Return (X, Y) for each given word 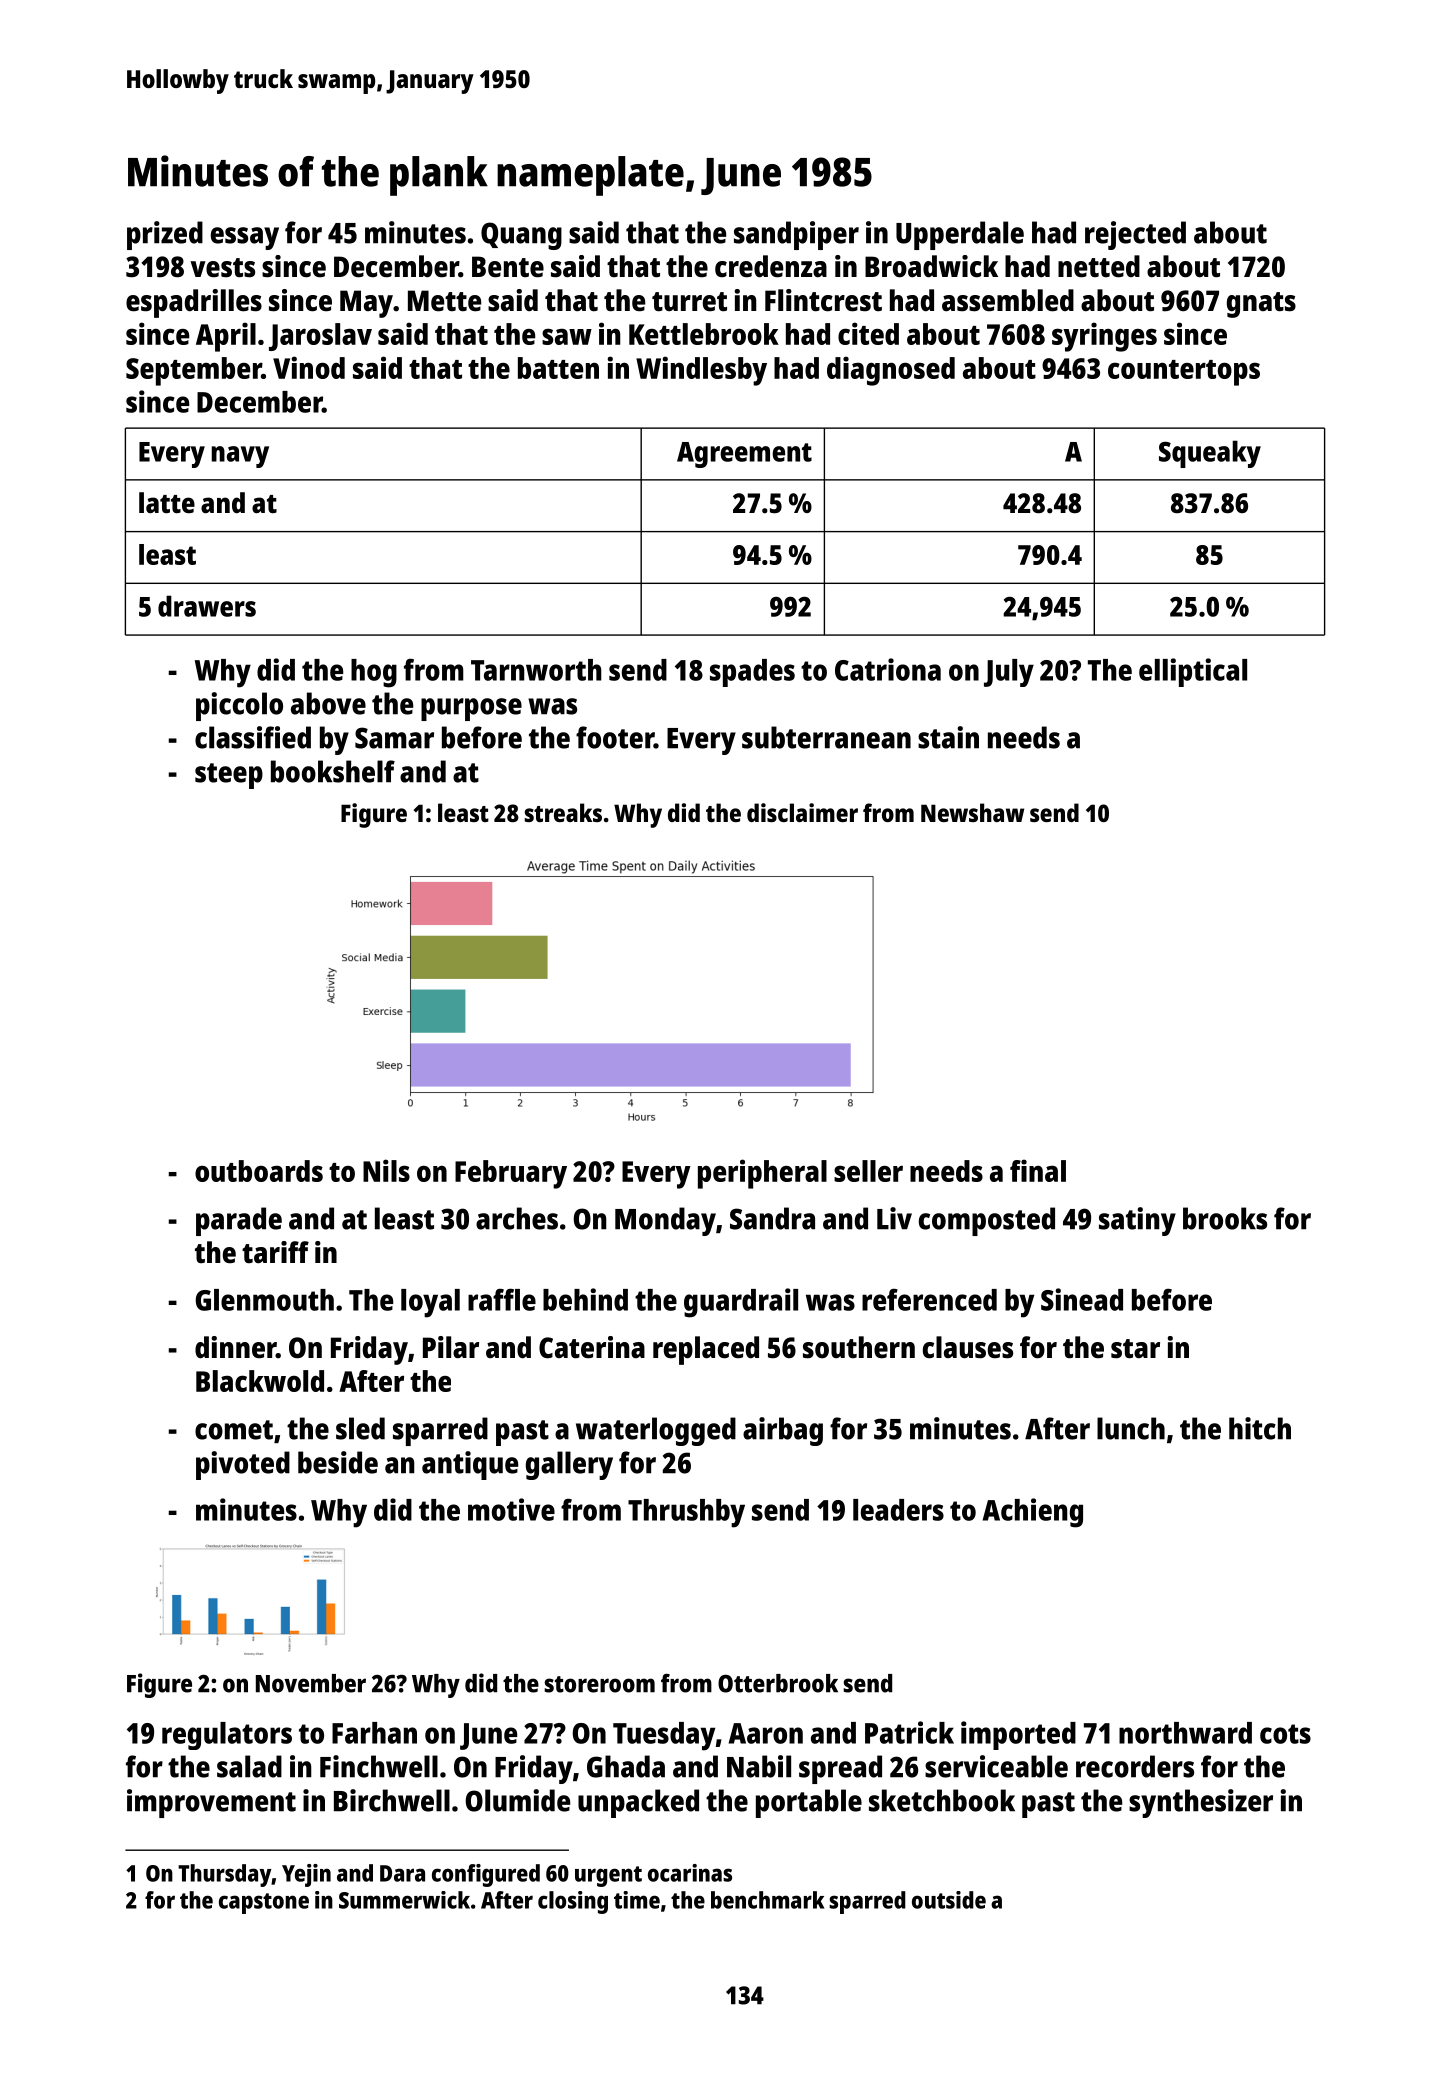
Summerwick (404, 1900)
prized (165, 235)
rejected (1135, 235)
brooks (1225, 1218)
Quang (521, 236)
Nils (386, 1170)
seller (868, 1171)
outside (949, 1900)
